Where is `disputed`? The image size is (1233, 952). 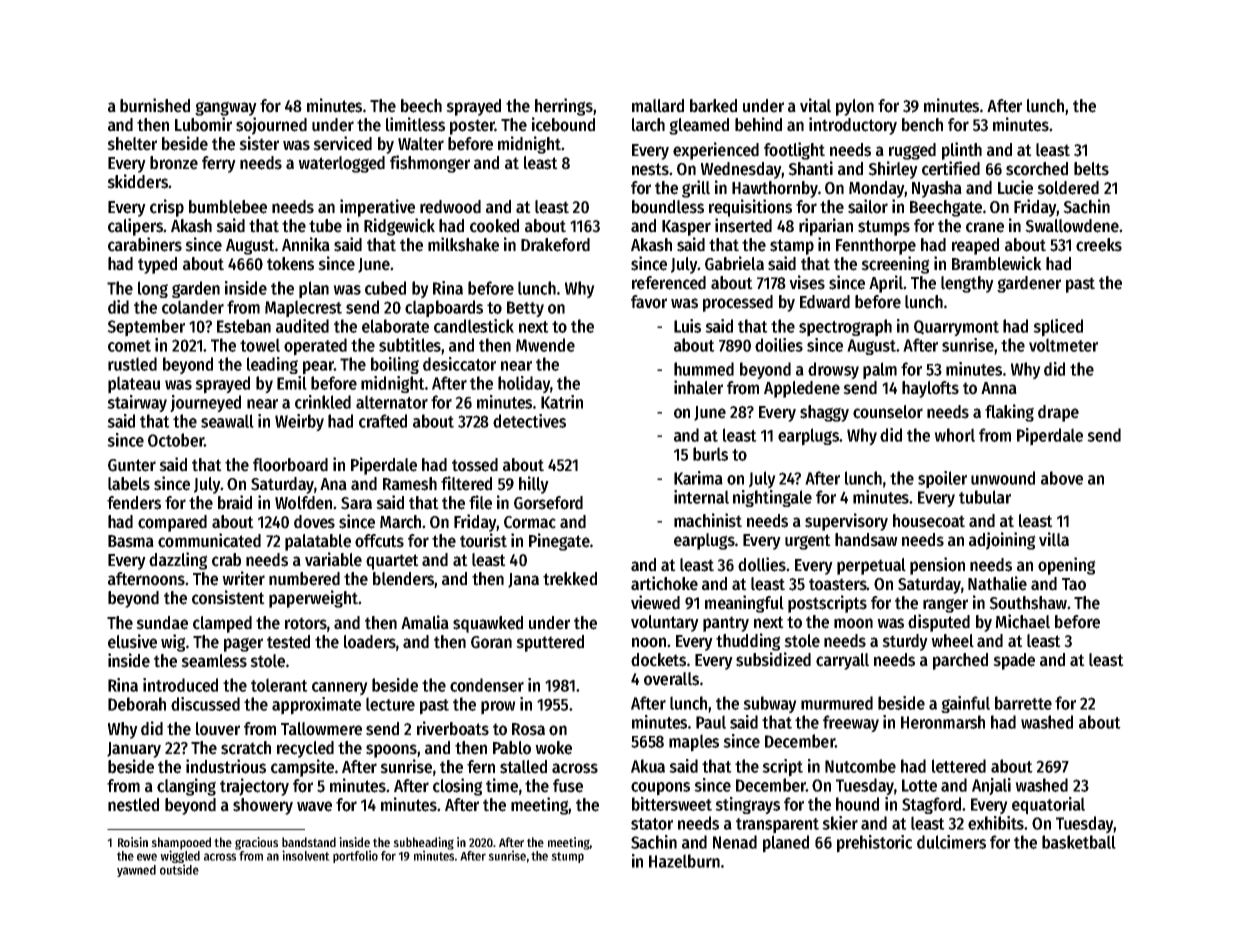
disputed is located at coordinates (939, 623).
